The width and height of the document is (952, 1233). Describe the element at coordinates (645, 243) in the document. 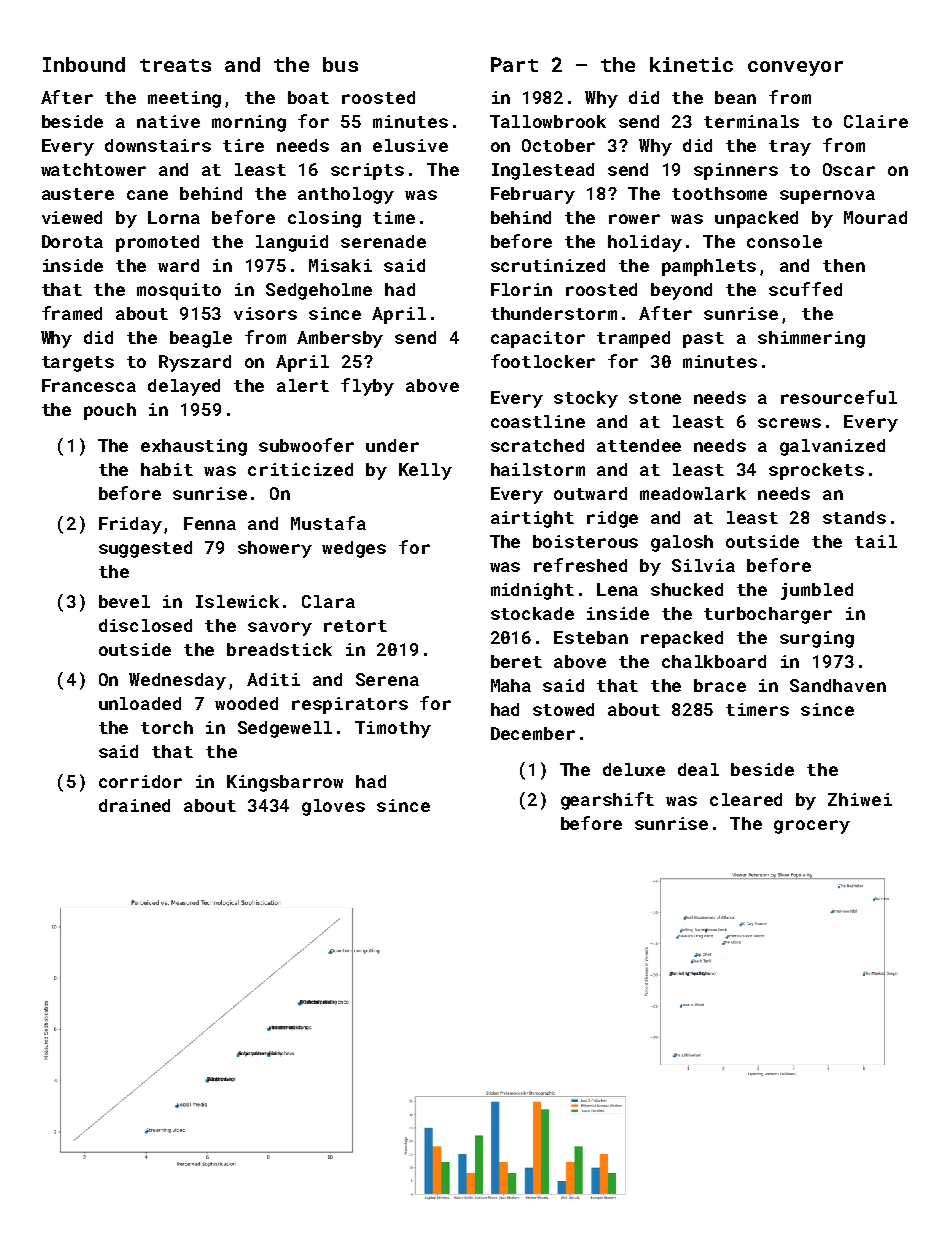

I see `holiday` at that location.
